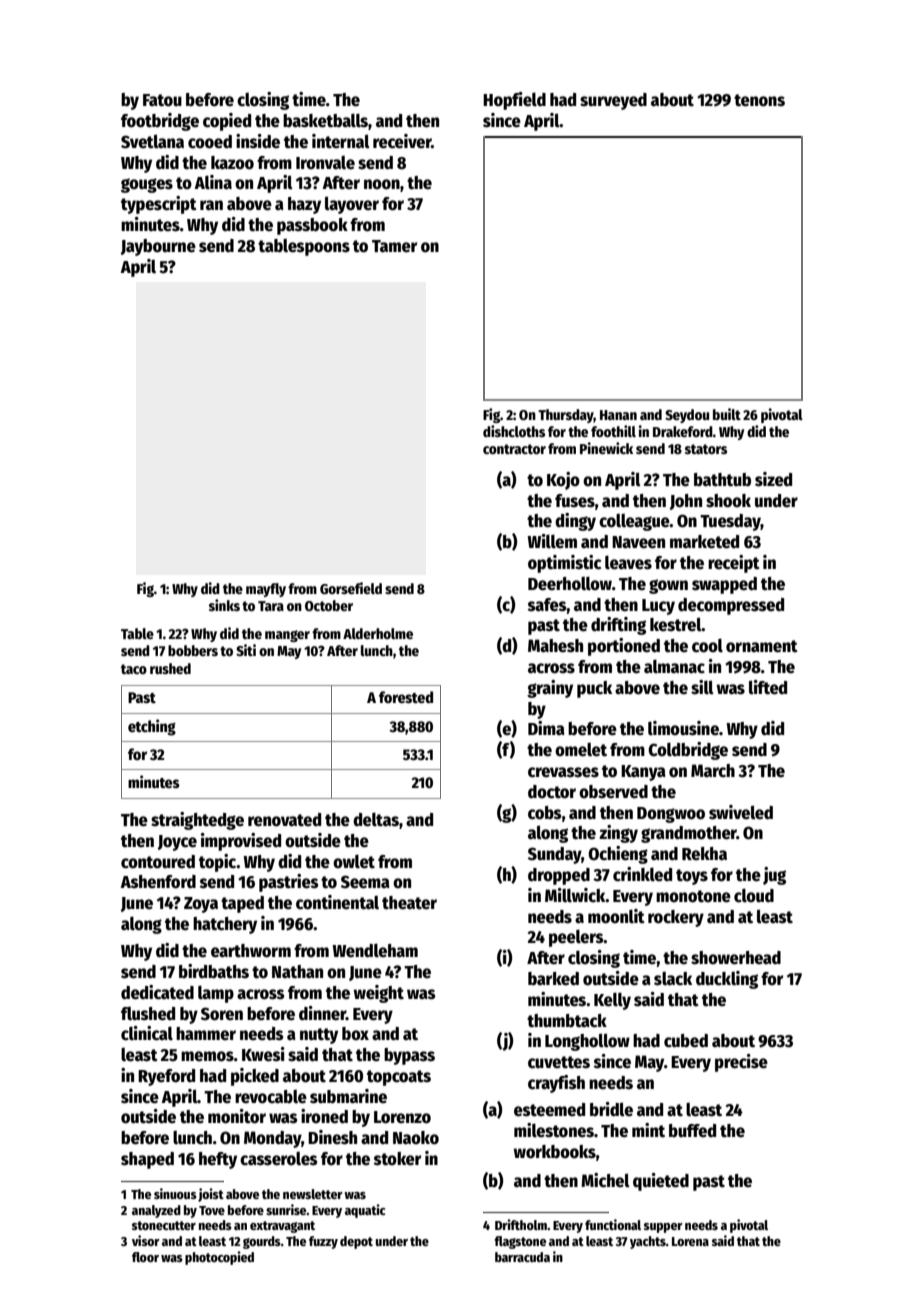  I want to click on built, so click(727, 414).
